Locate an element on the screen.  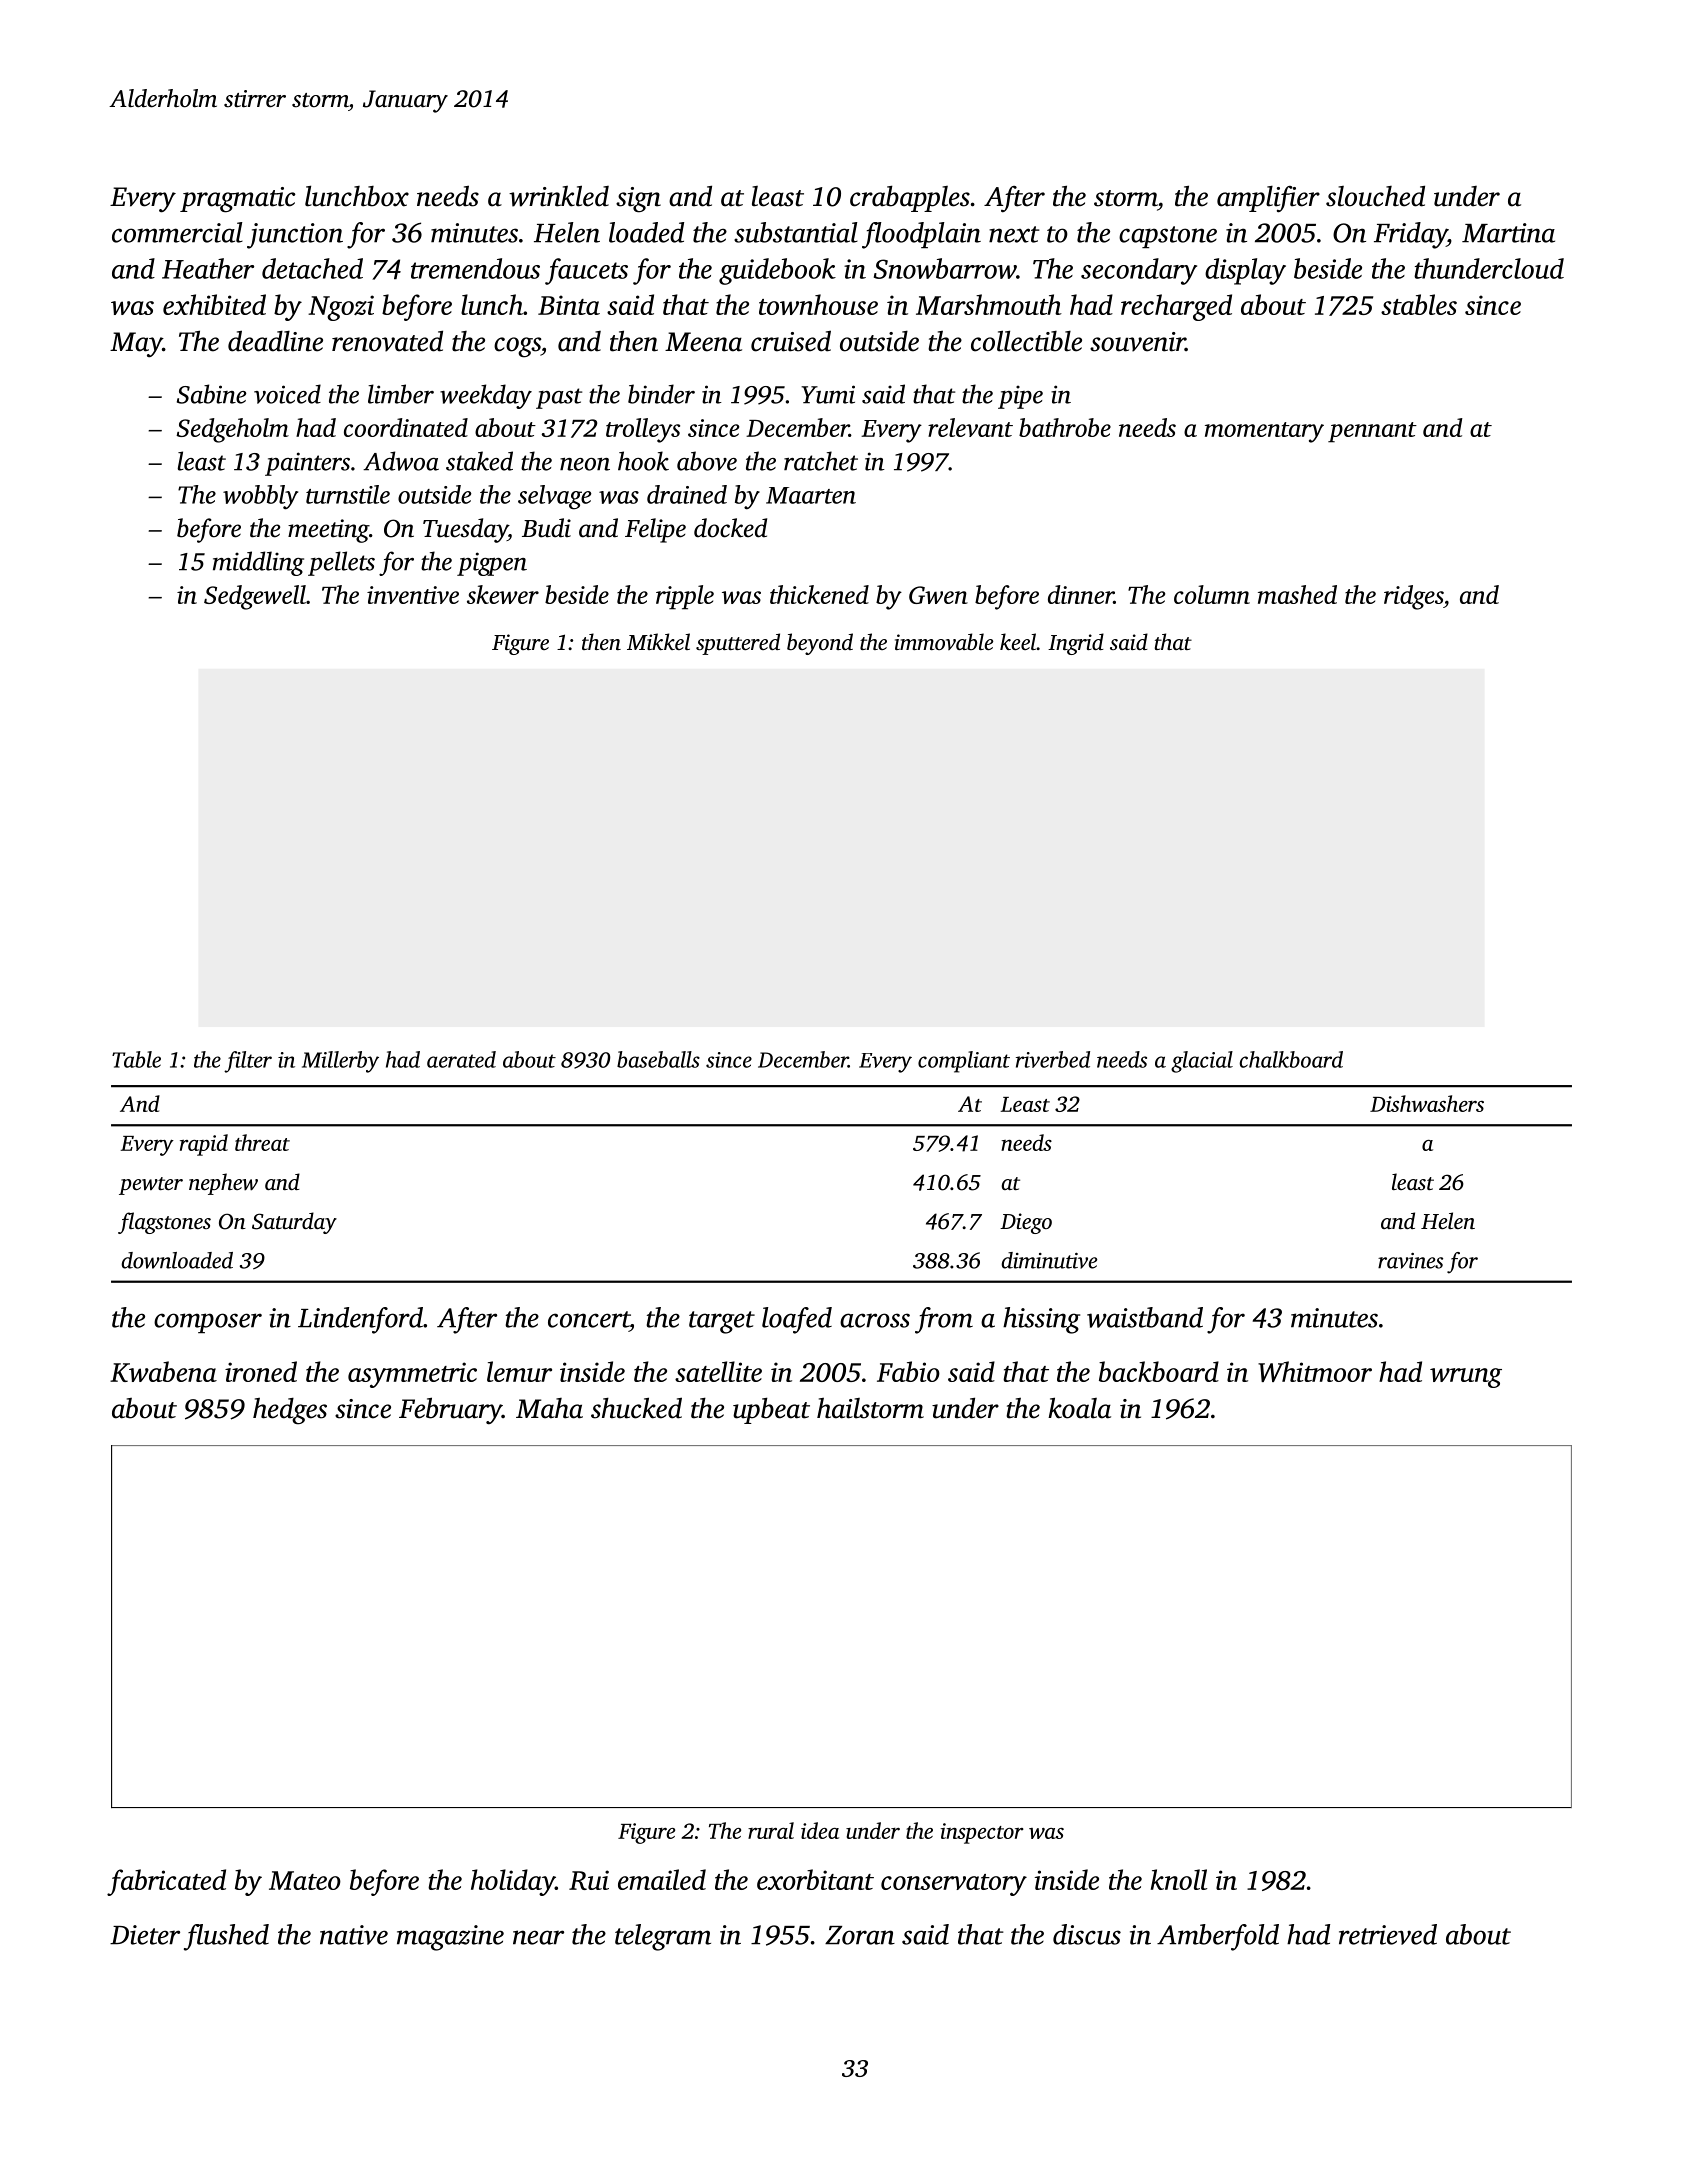
compliant is located at coordinates (964, 1062).
